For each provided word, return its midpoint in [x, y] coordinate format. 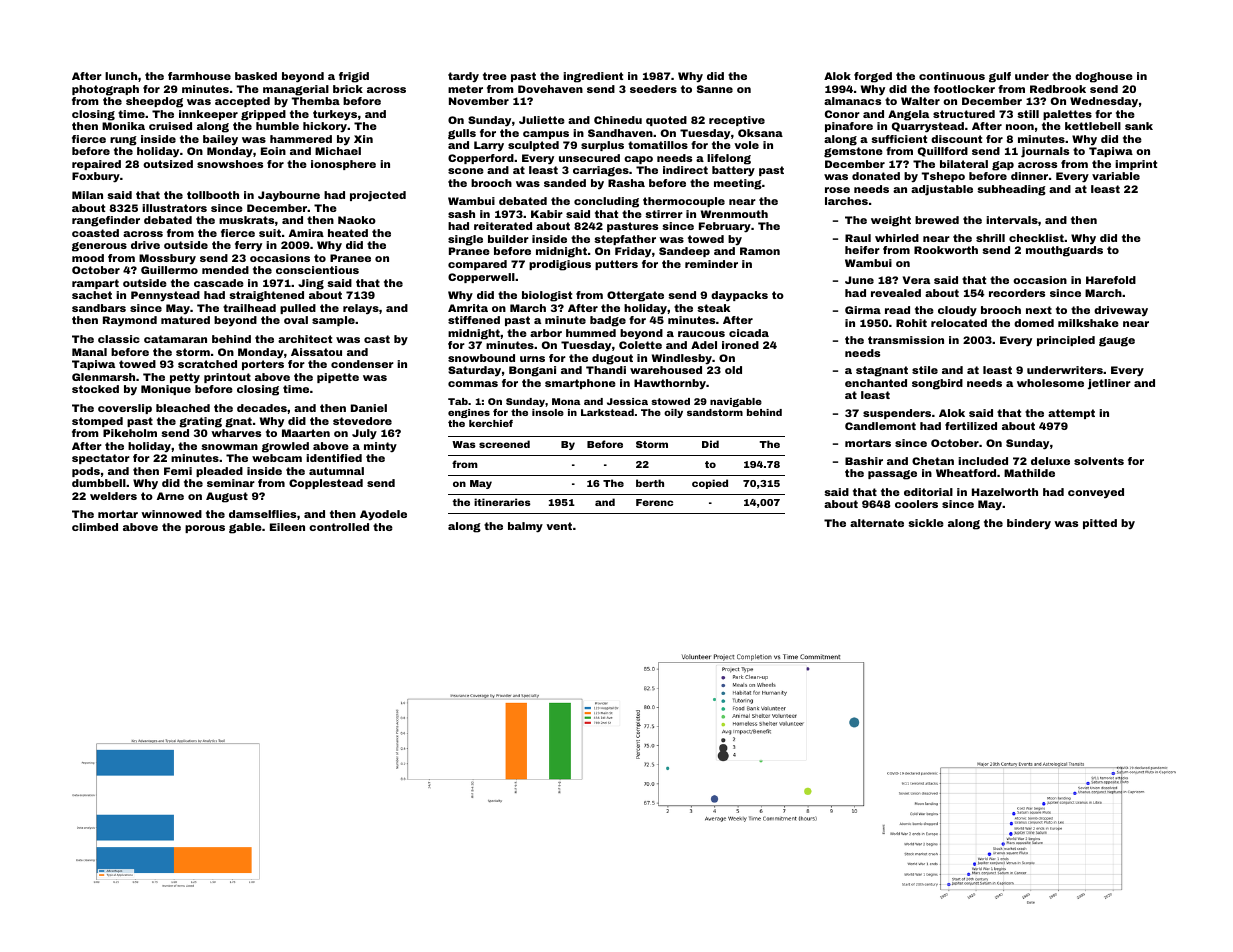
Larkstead [607, 412]
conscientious [317, 270]
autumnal [336, 471]
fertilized [971, 426]
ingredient [593, 77]
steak [713, 308]
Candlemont [880, 426]
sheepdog [154, 102]
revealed [896, 293]
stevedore [362, 421]
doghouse [1104, 77]
